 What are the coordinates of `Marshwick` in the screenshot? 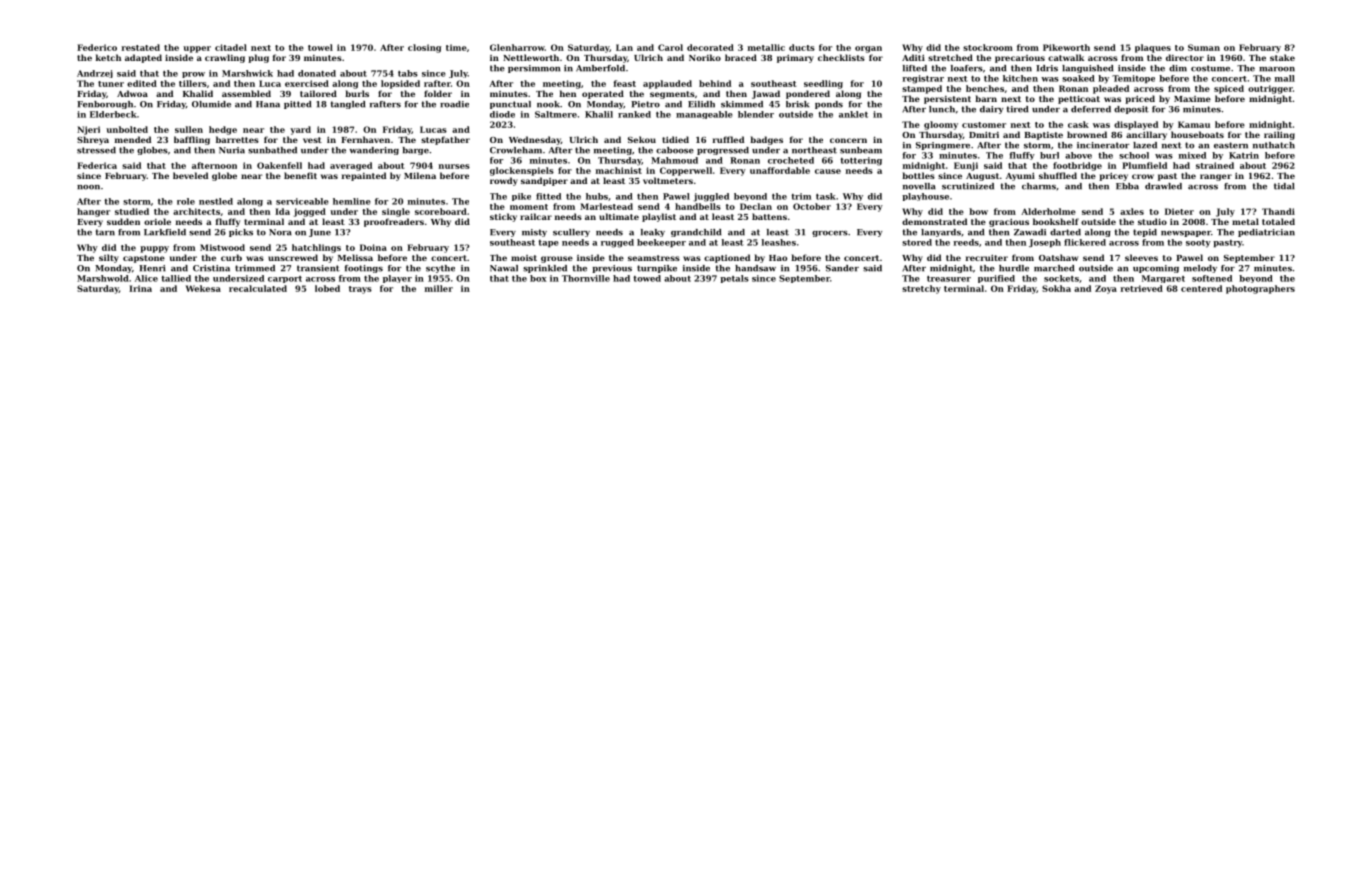 It's located at (247, 73).
